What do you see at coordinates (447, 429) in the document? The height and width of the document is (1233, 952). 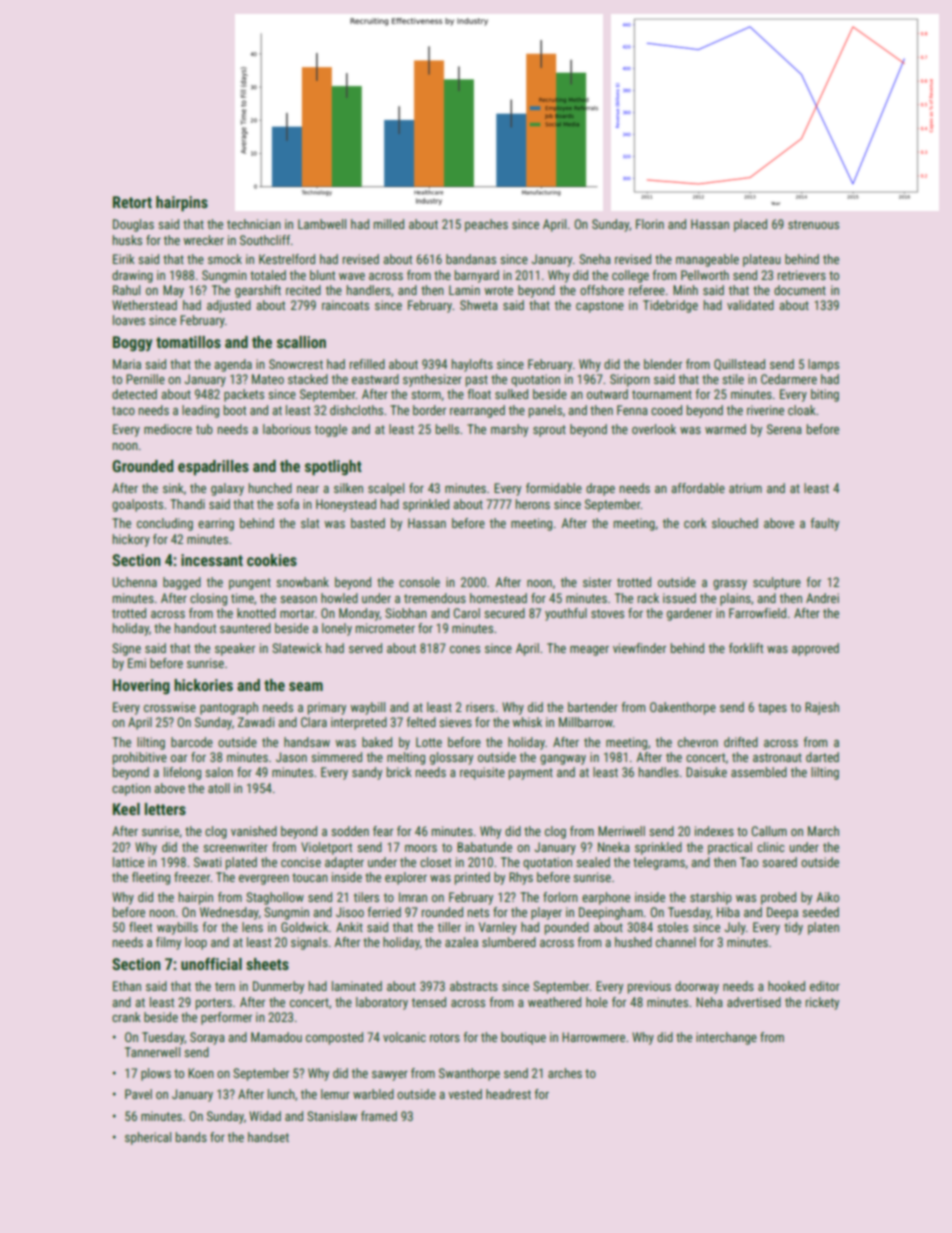 I see `bells` at bounding box center [447, 429].
